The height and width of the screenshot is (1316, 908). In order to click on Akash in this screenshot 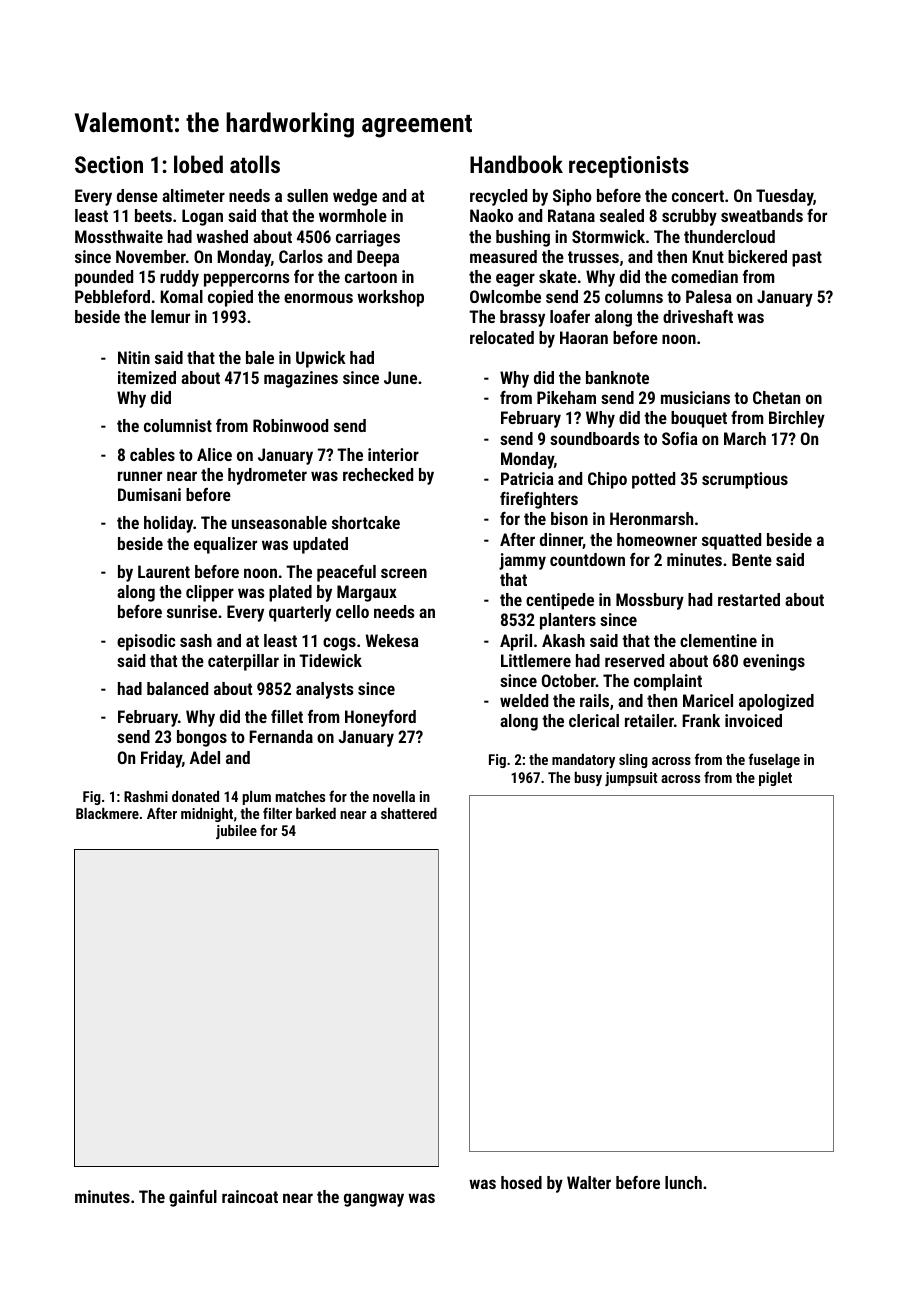, I will do `click(563, 640)`.
